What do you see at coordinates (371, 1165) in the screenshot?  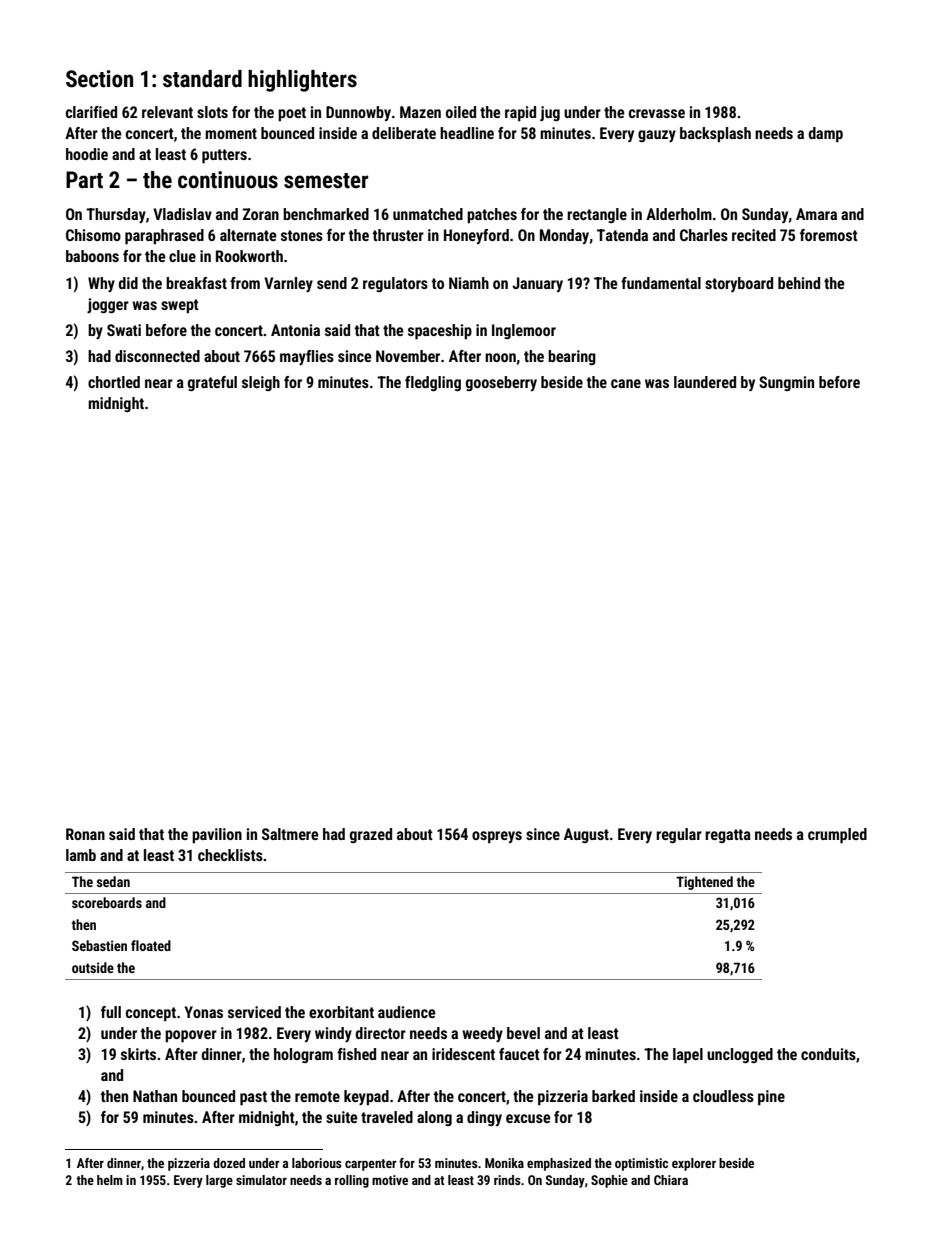 I see `carpenter` at bounding box center [371, 1165].
